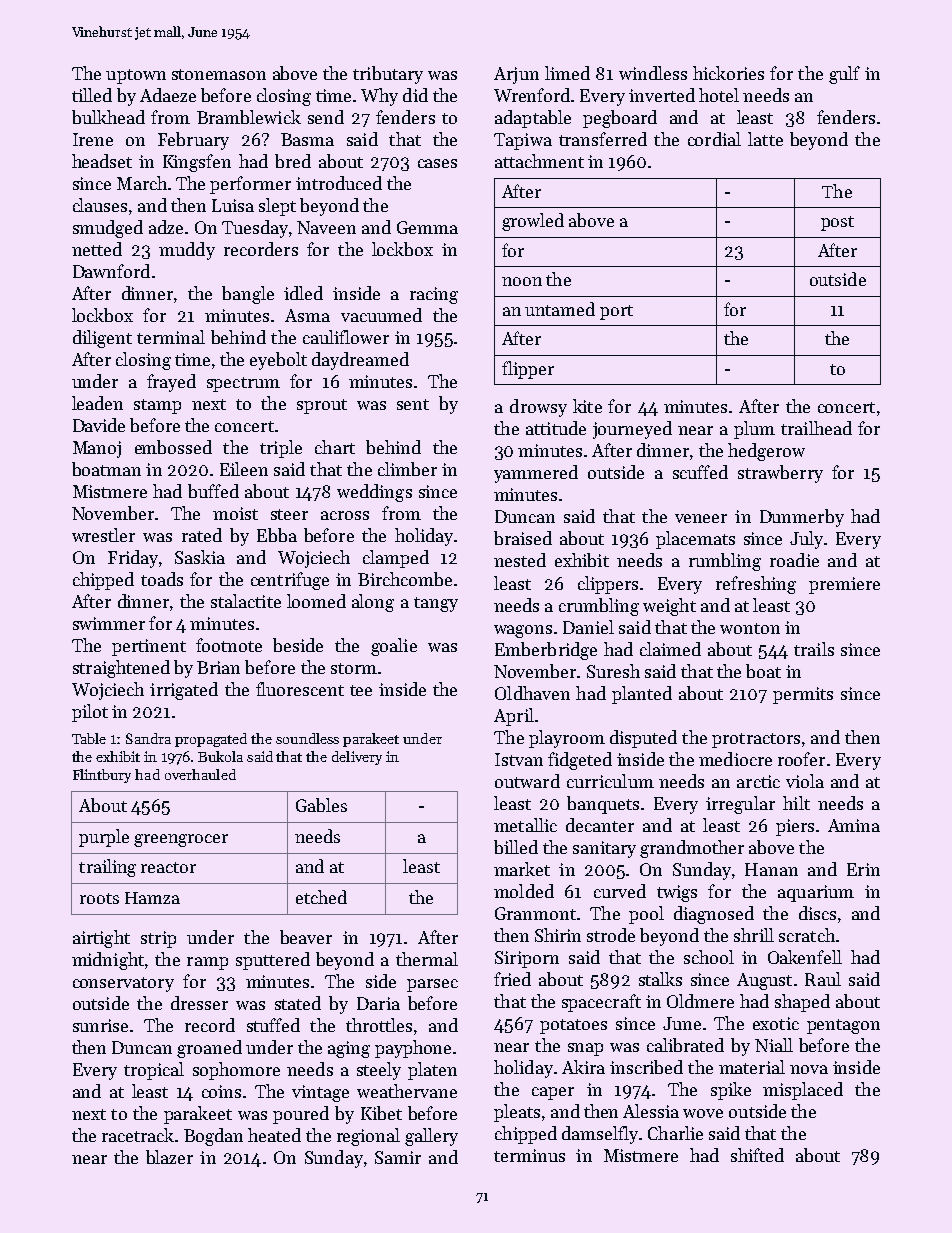 The image size is (952, 1233). I want to click on plum, so click(754, 430).
